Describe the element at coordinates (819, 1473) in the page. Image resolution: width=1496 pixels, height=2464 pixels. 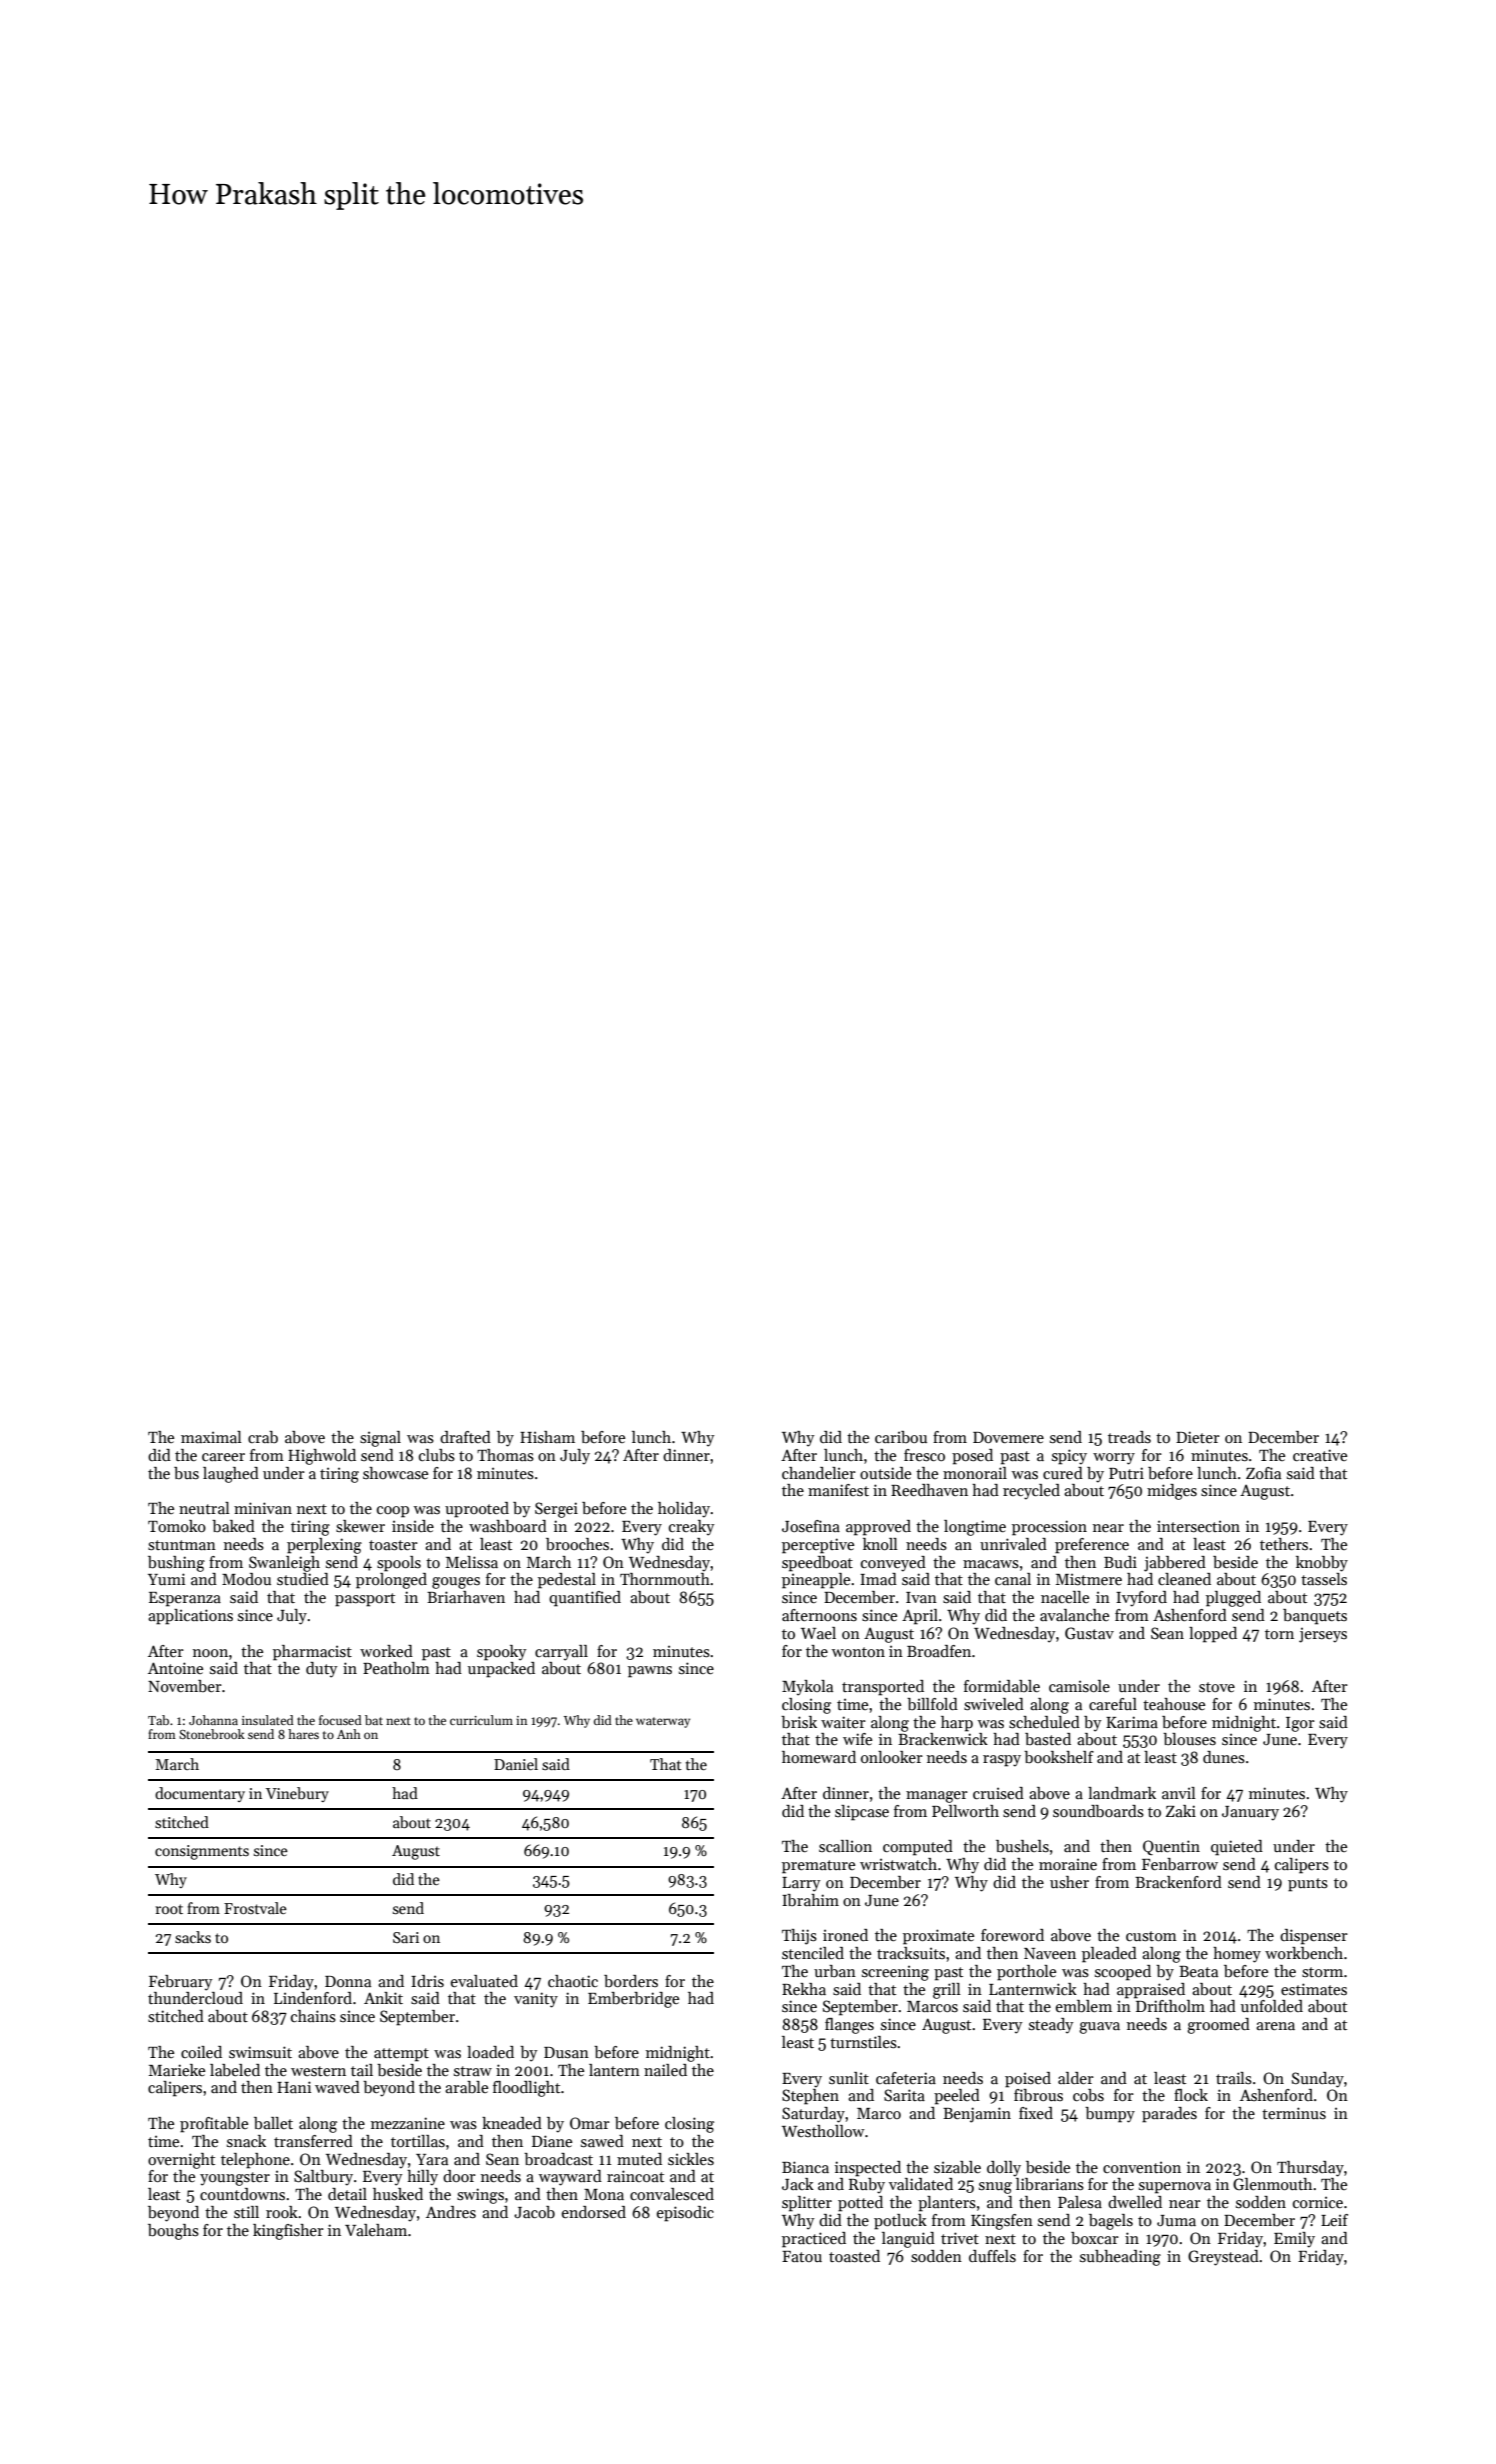
I see `chandelier` at that location.
